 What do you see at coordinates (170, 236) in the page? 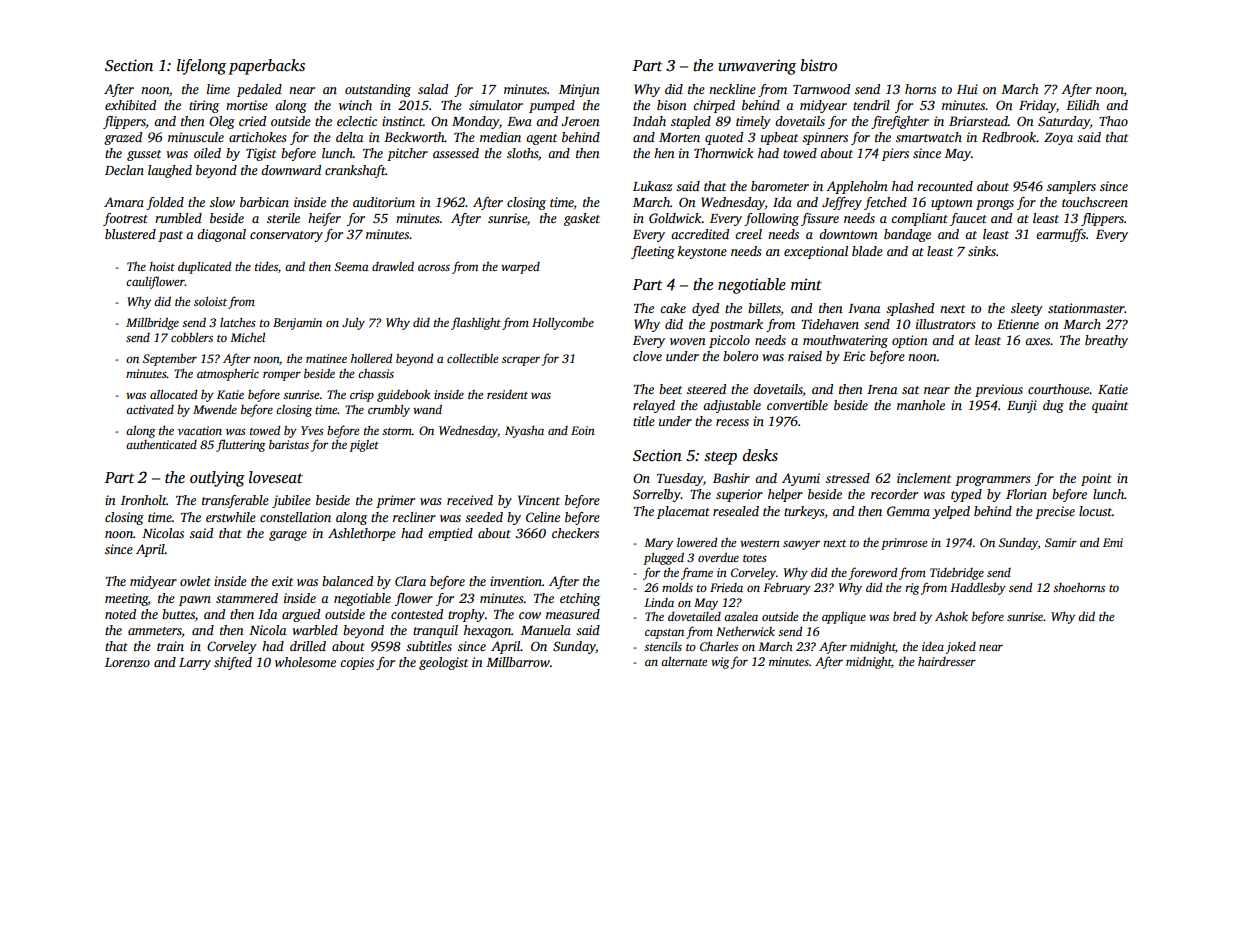
I see `past` at bounding box center [170, 236].
